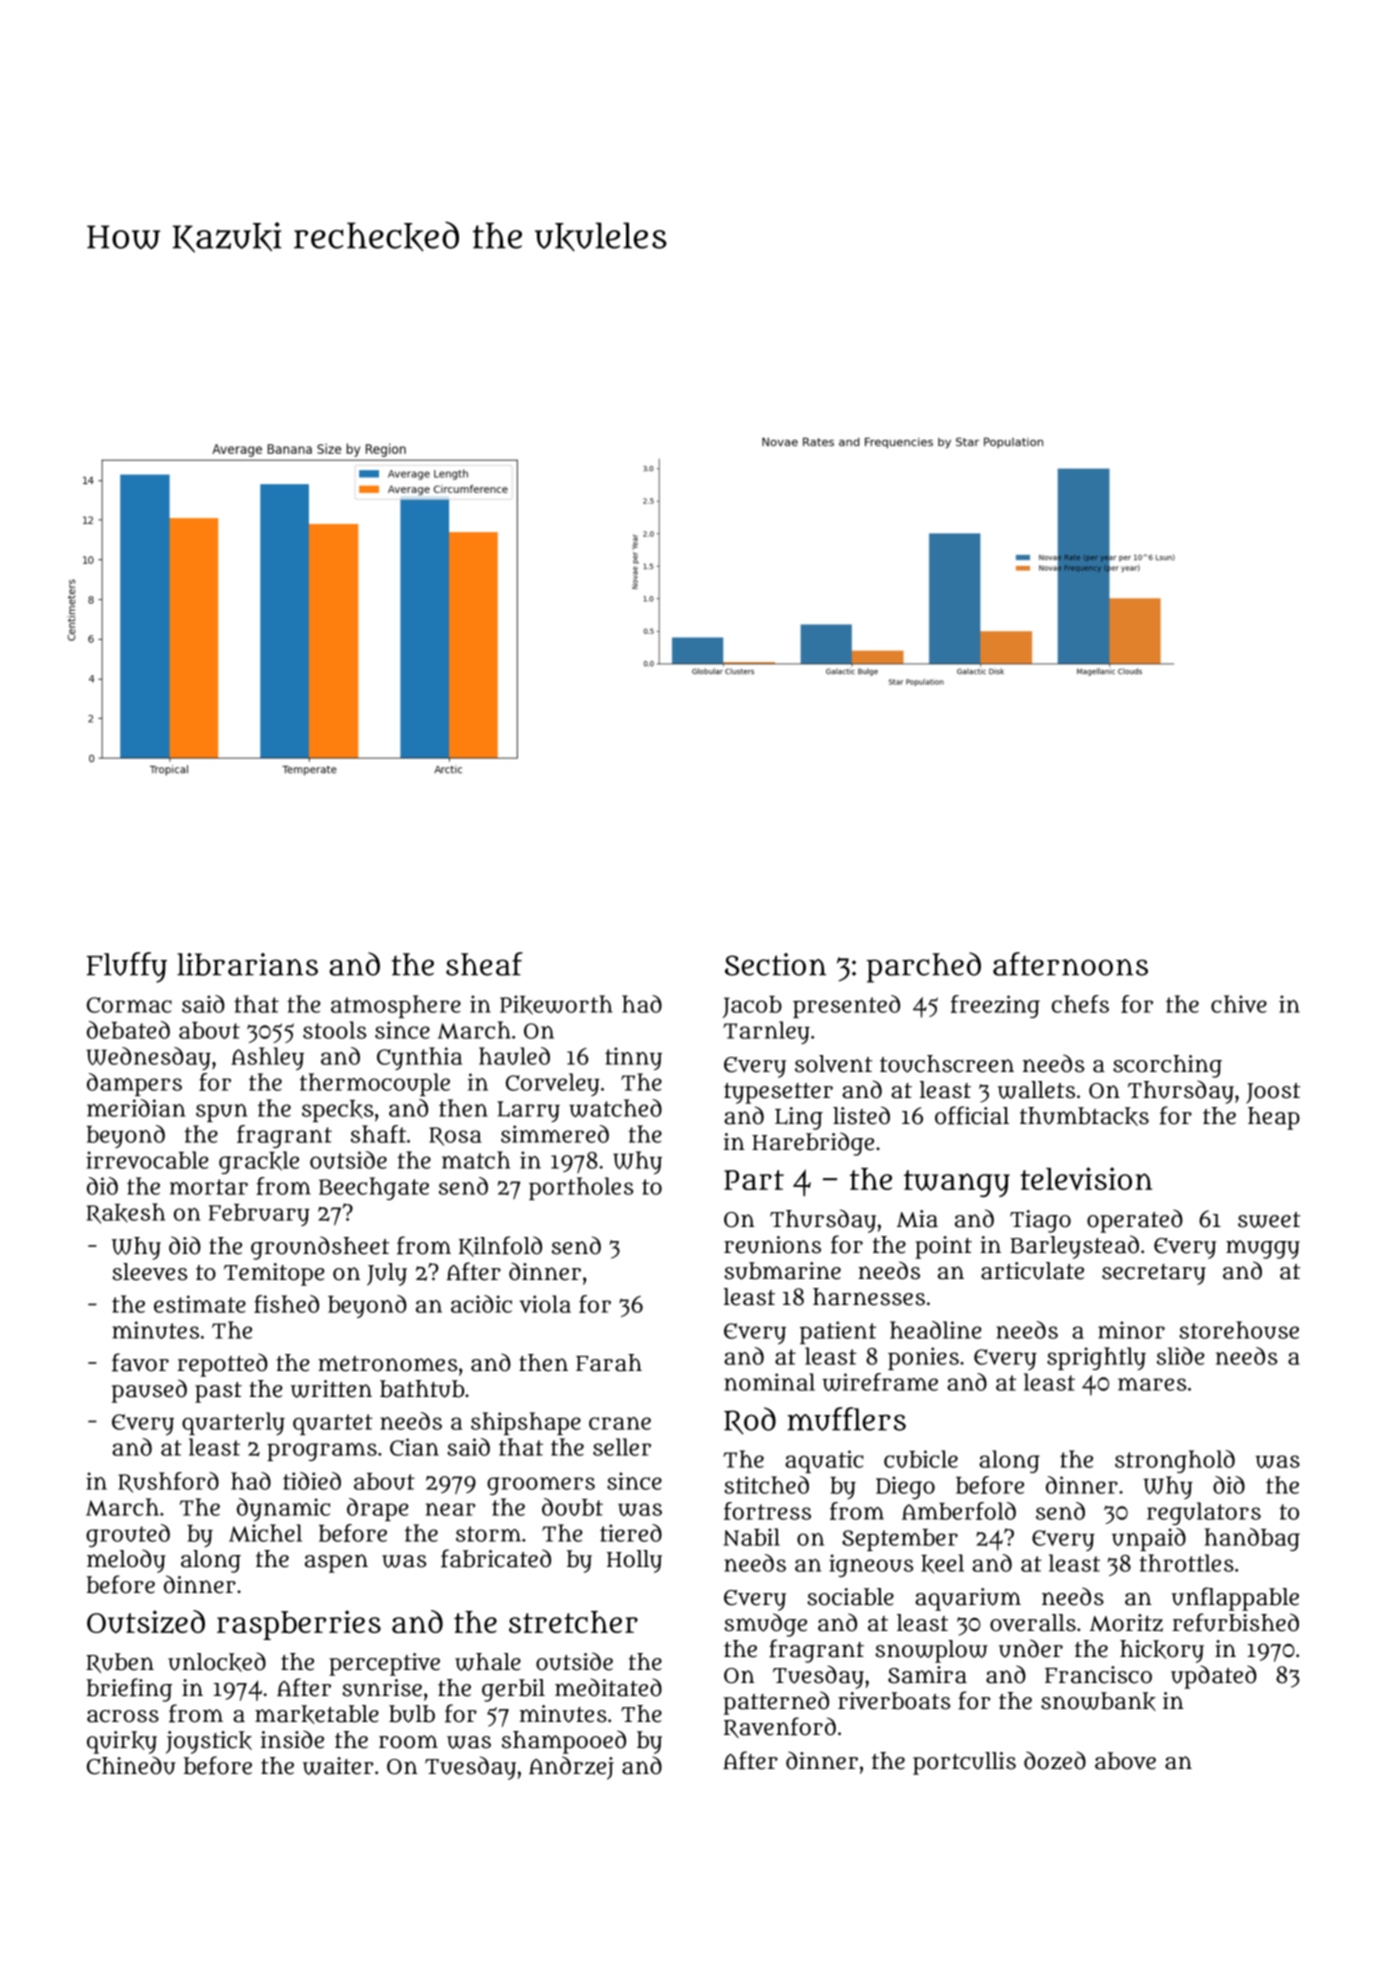  Describe the element at coordinates (1175, 1461) in the screenshot. I see `stronghold` at that location.
